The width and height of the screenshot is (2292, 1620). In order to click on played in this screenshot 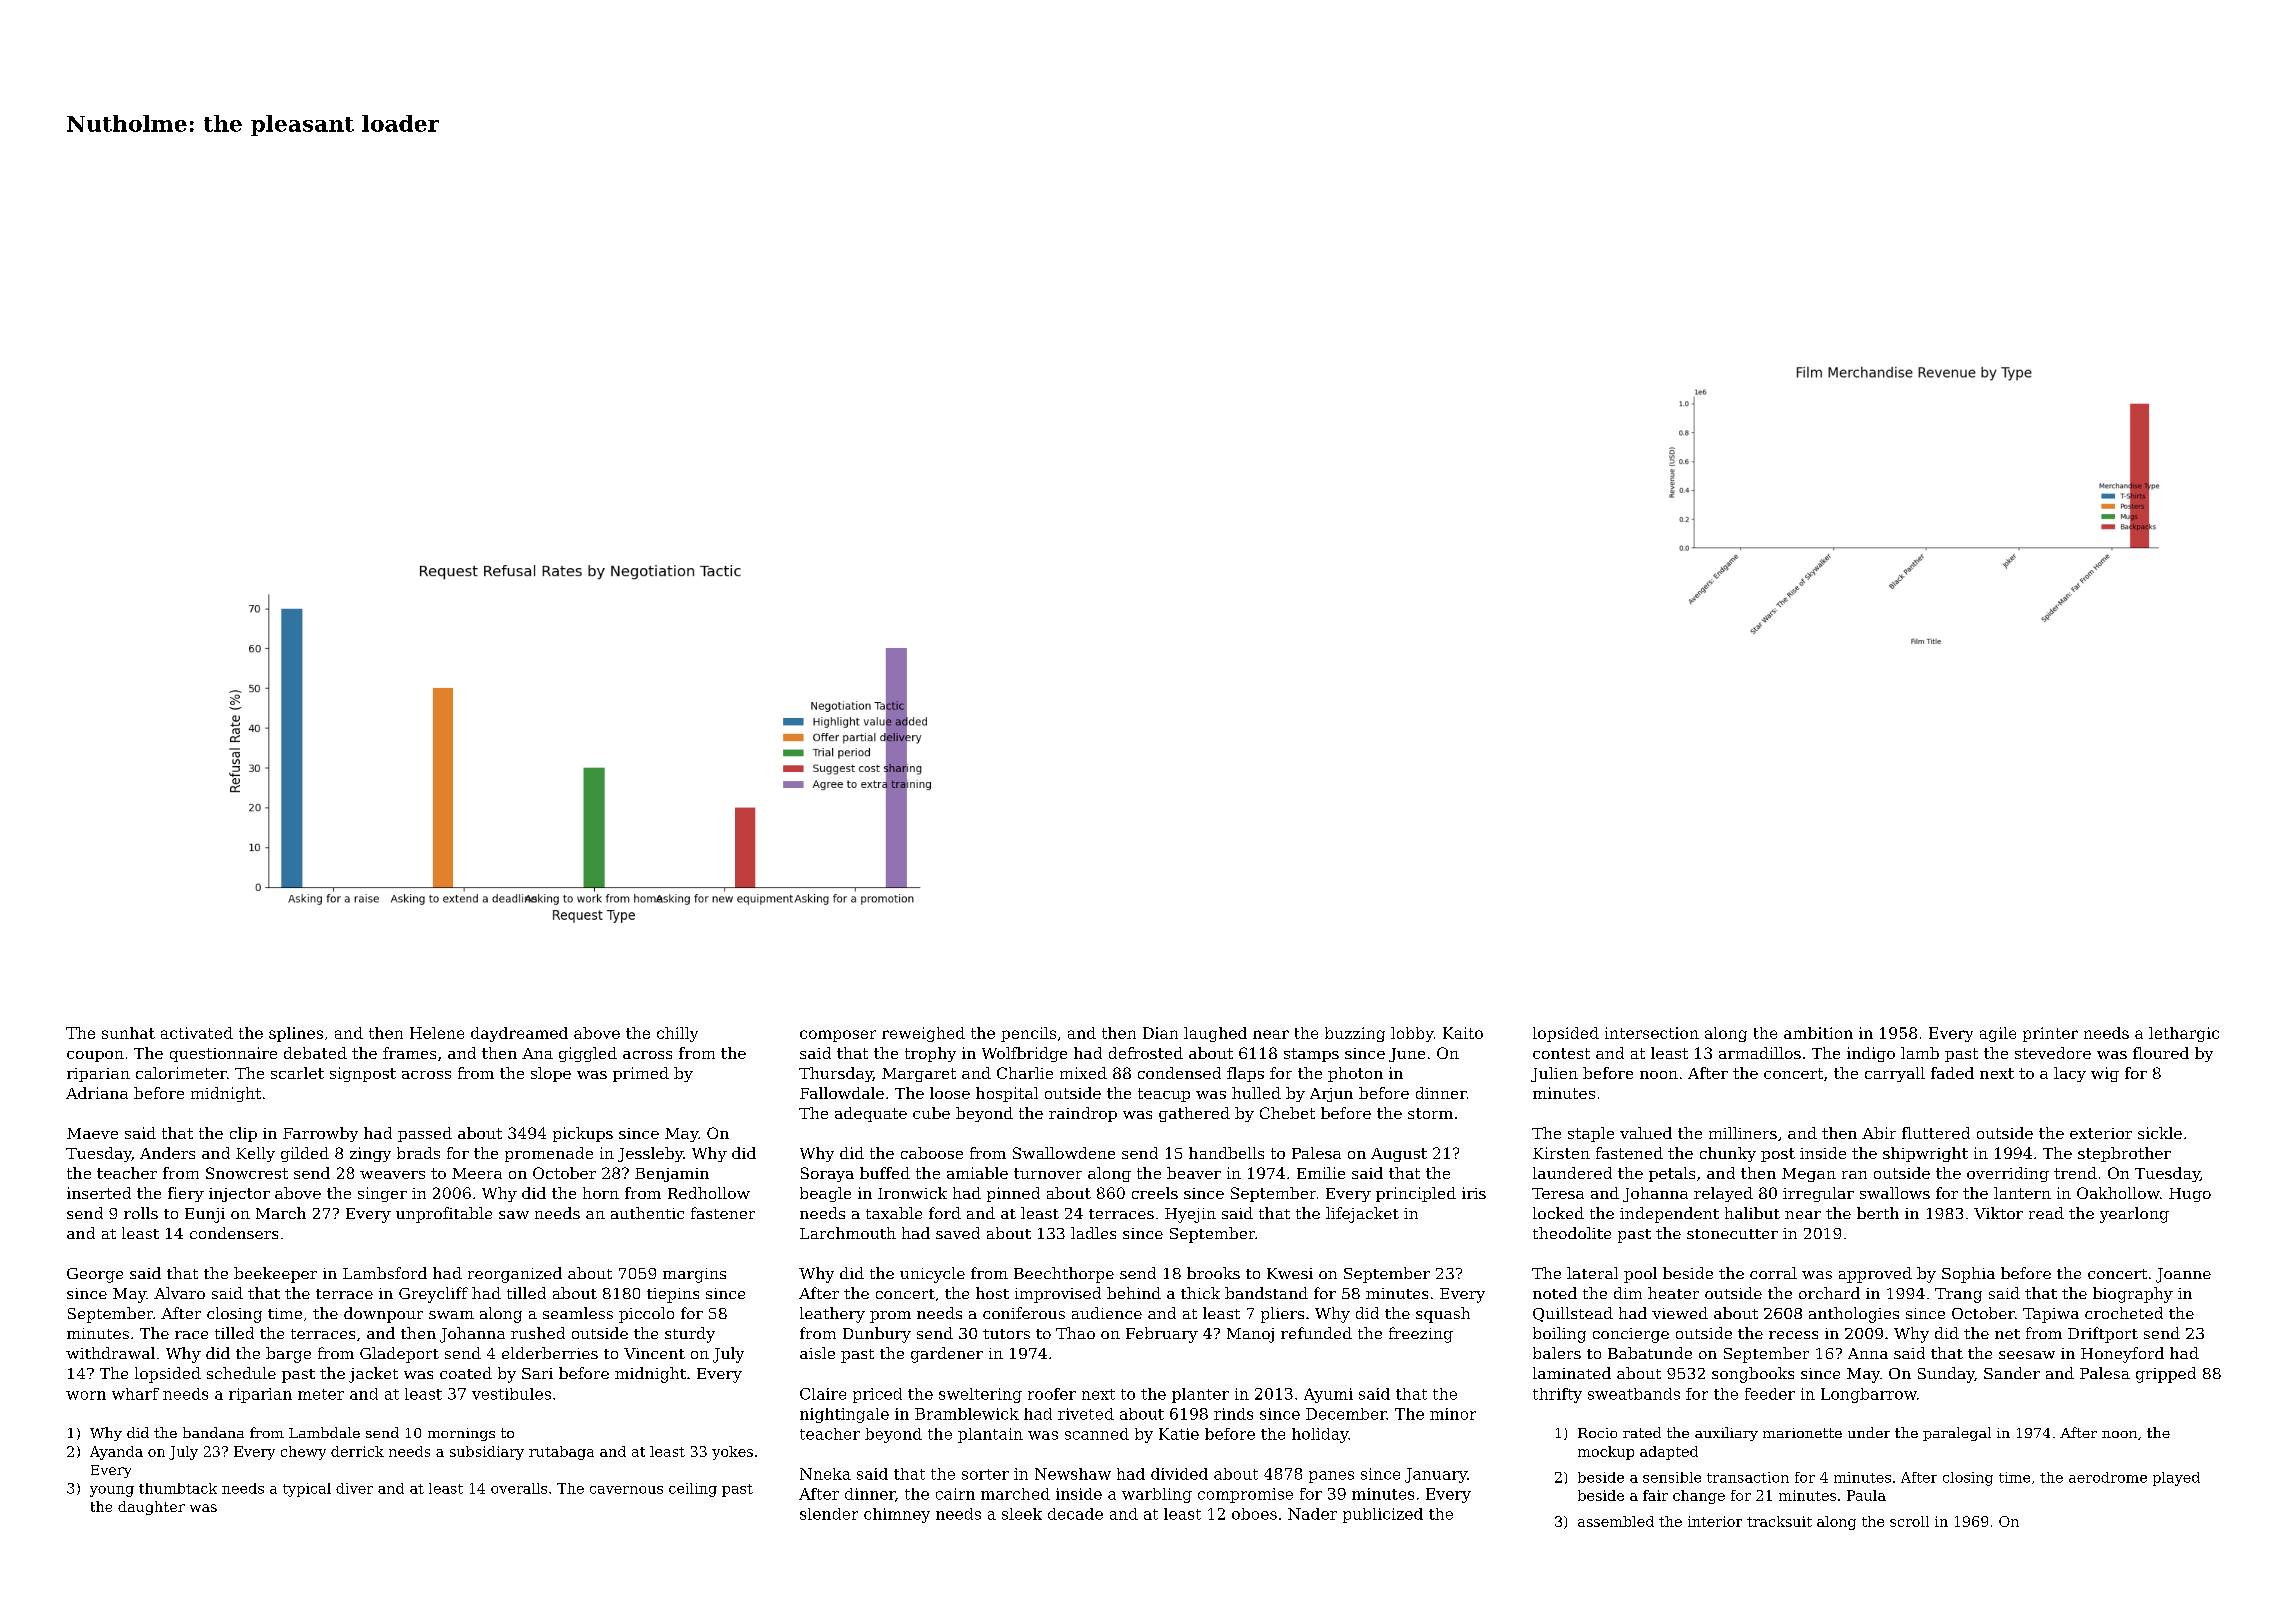, I will do `click(2176, 1479)`.
